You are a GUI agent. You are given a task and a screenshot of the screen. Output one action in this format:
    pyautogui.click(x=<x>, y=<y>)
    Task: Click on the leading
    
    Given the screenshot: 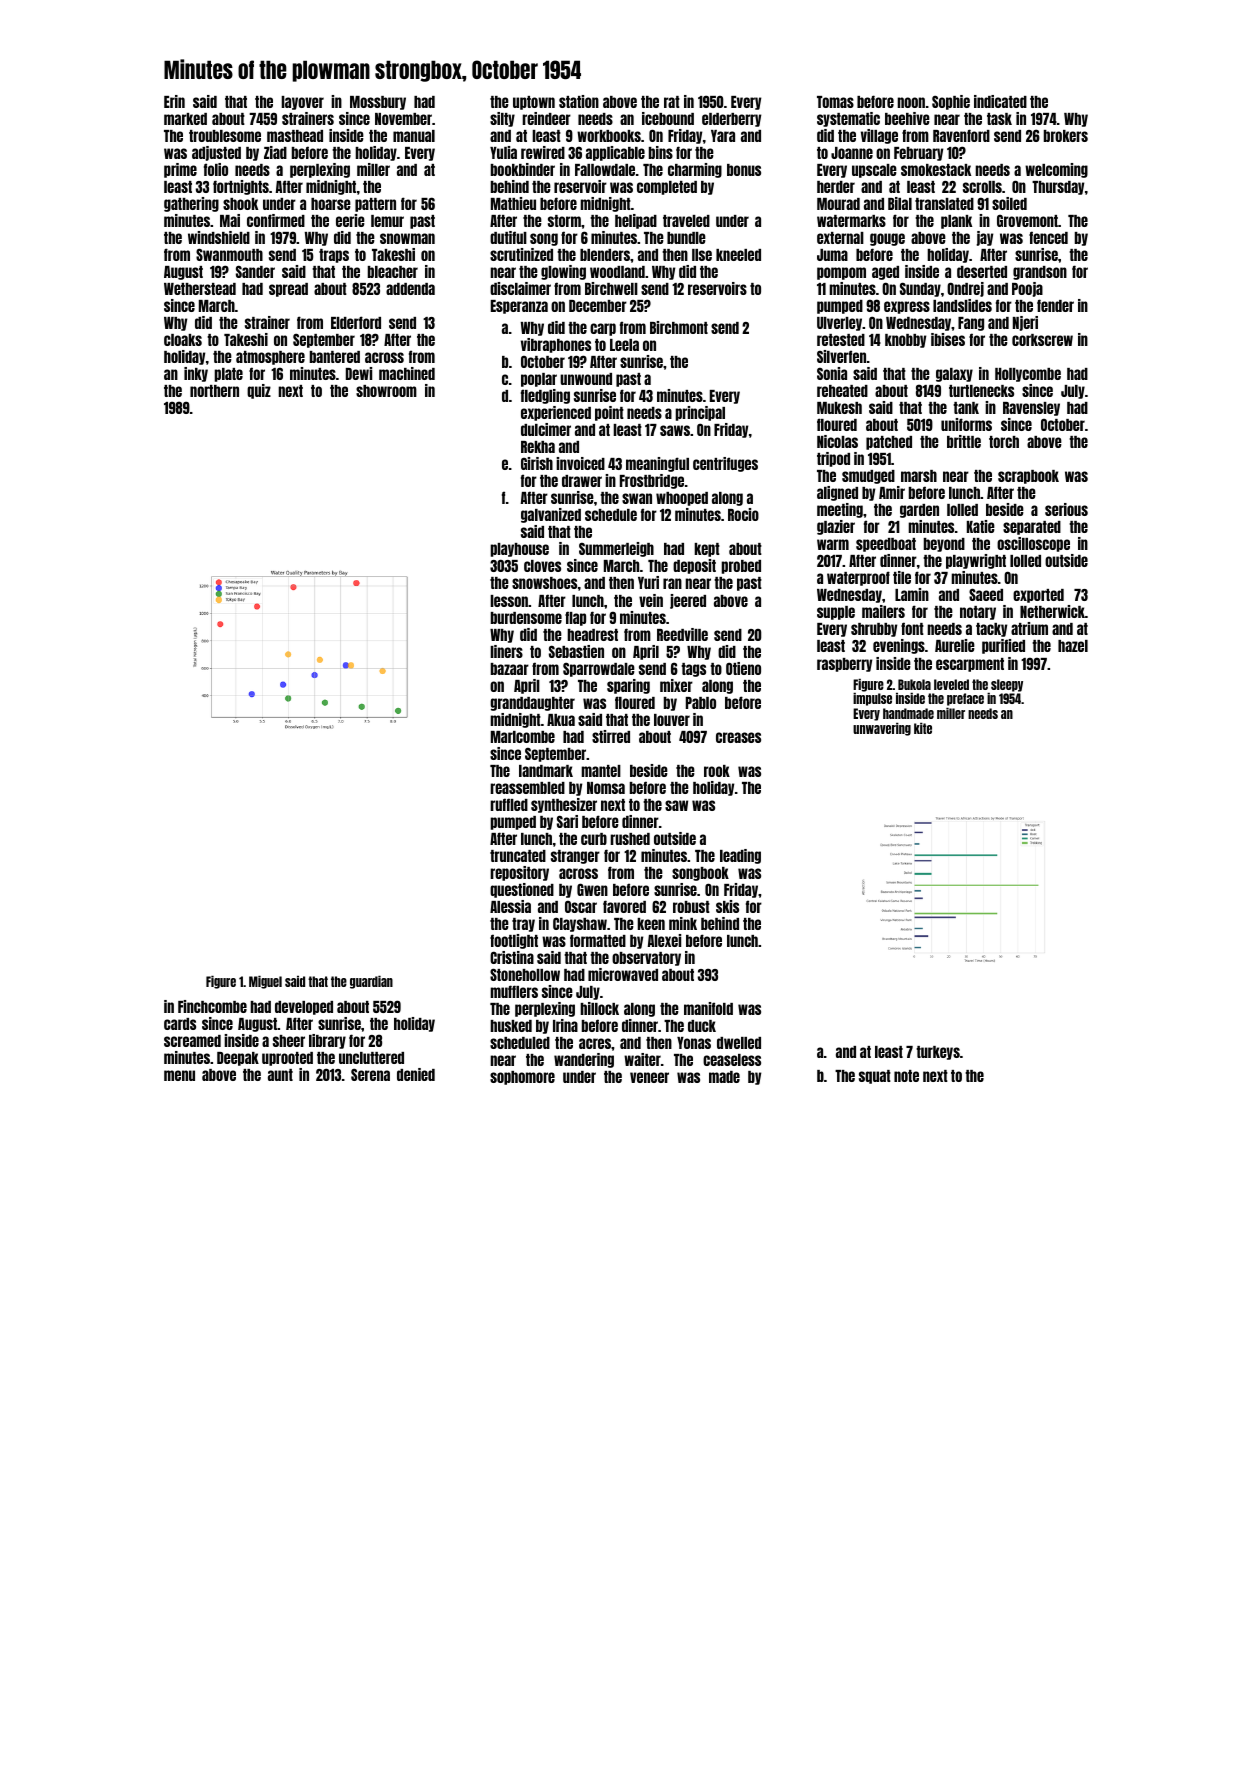 What is the action you would take?
    pyautogui.click(x=740, y=856)
